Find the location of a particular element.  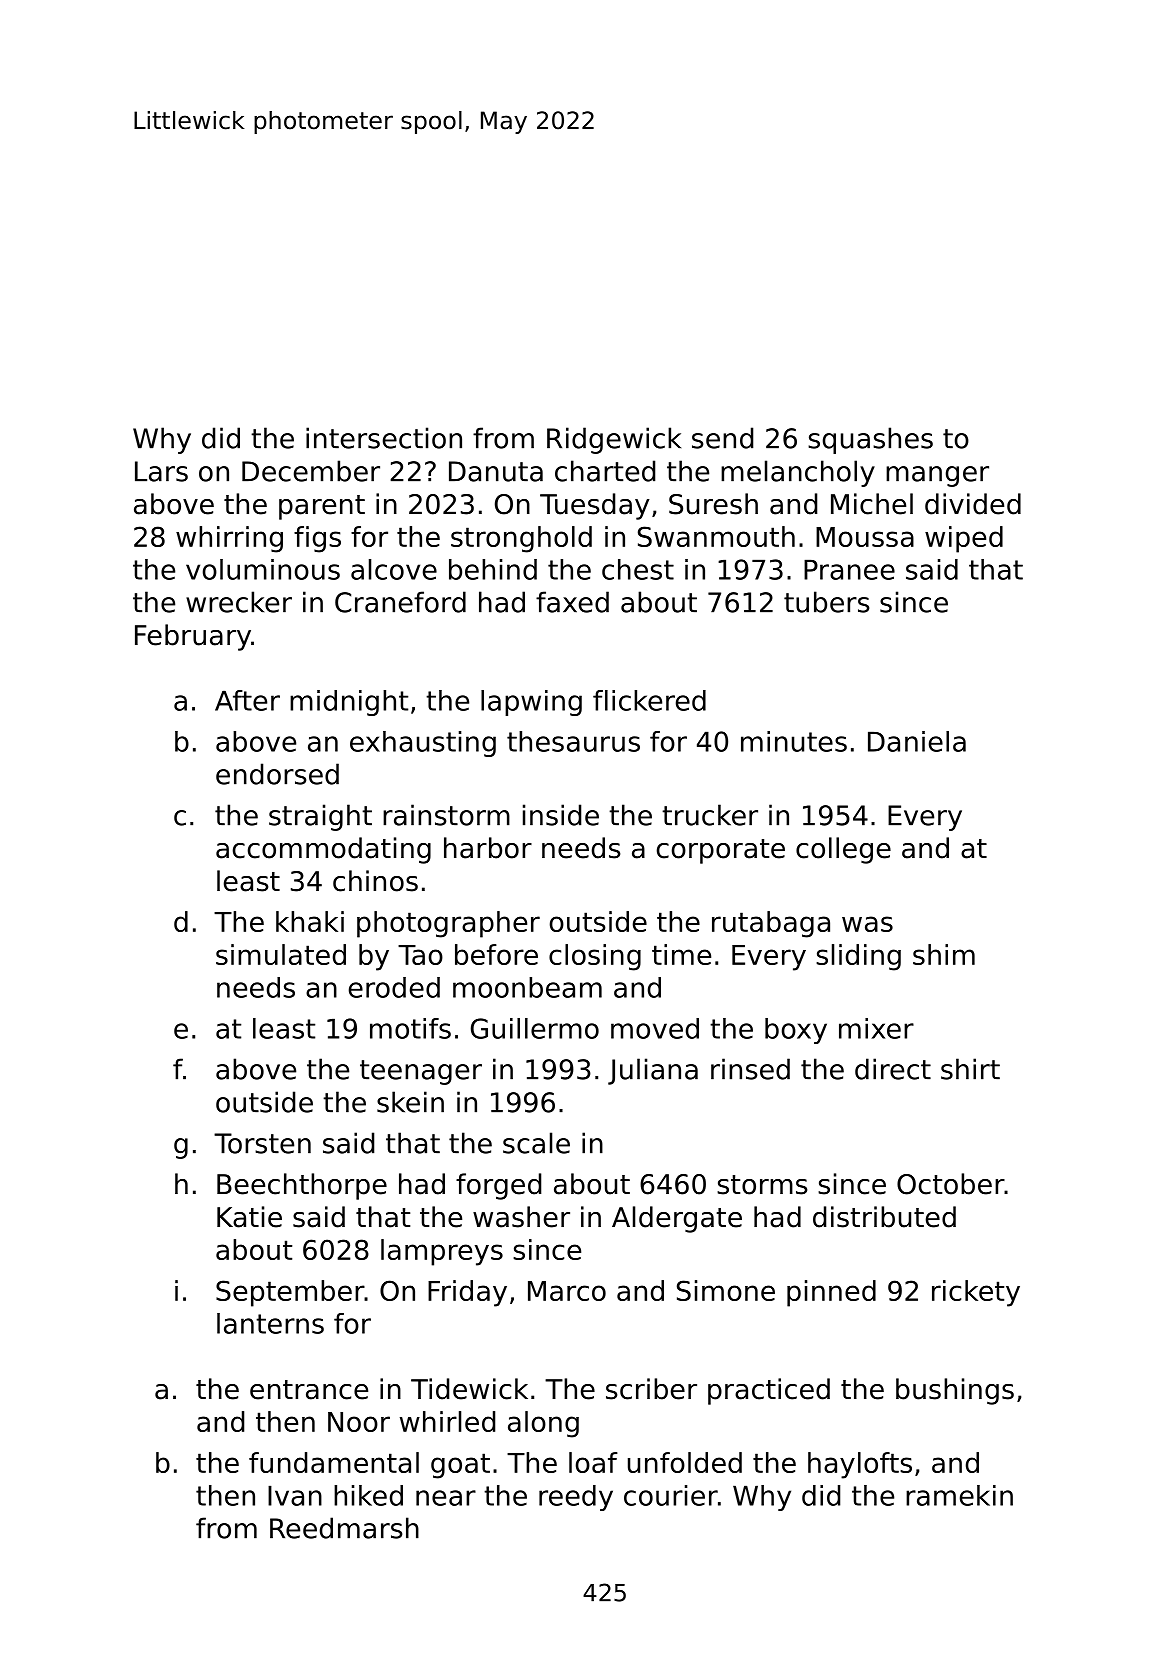

courier is located at coordinates (671, 1495).
